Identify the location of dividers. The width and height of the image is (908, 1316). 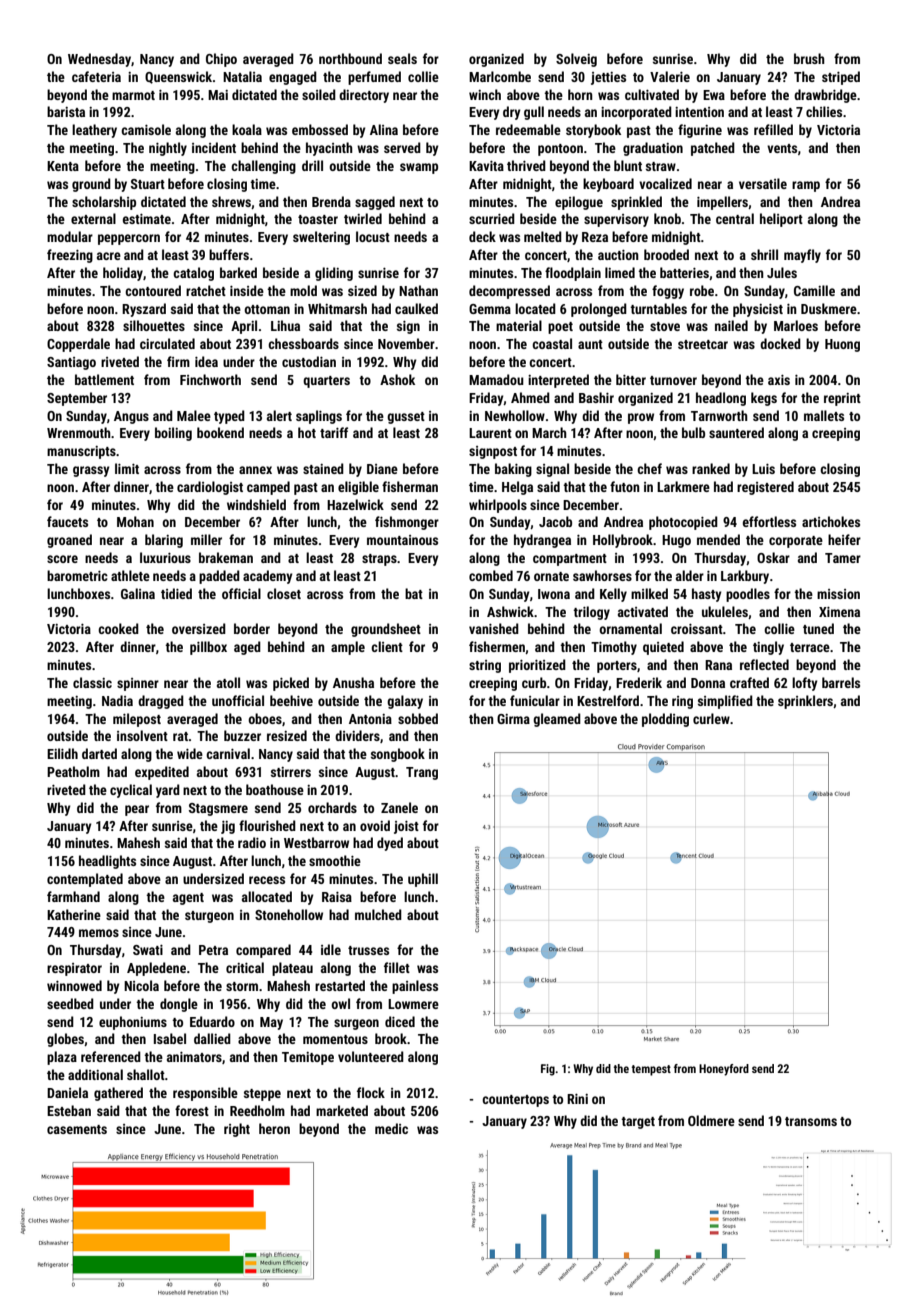
(357, 735).
